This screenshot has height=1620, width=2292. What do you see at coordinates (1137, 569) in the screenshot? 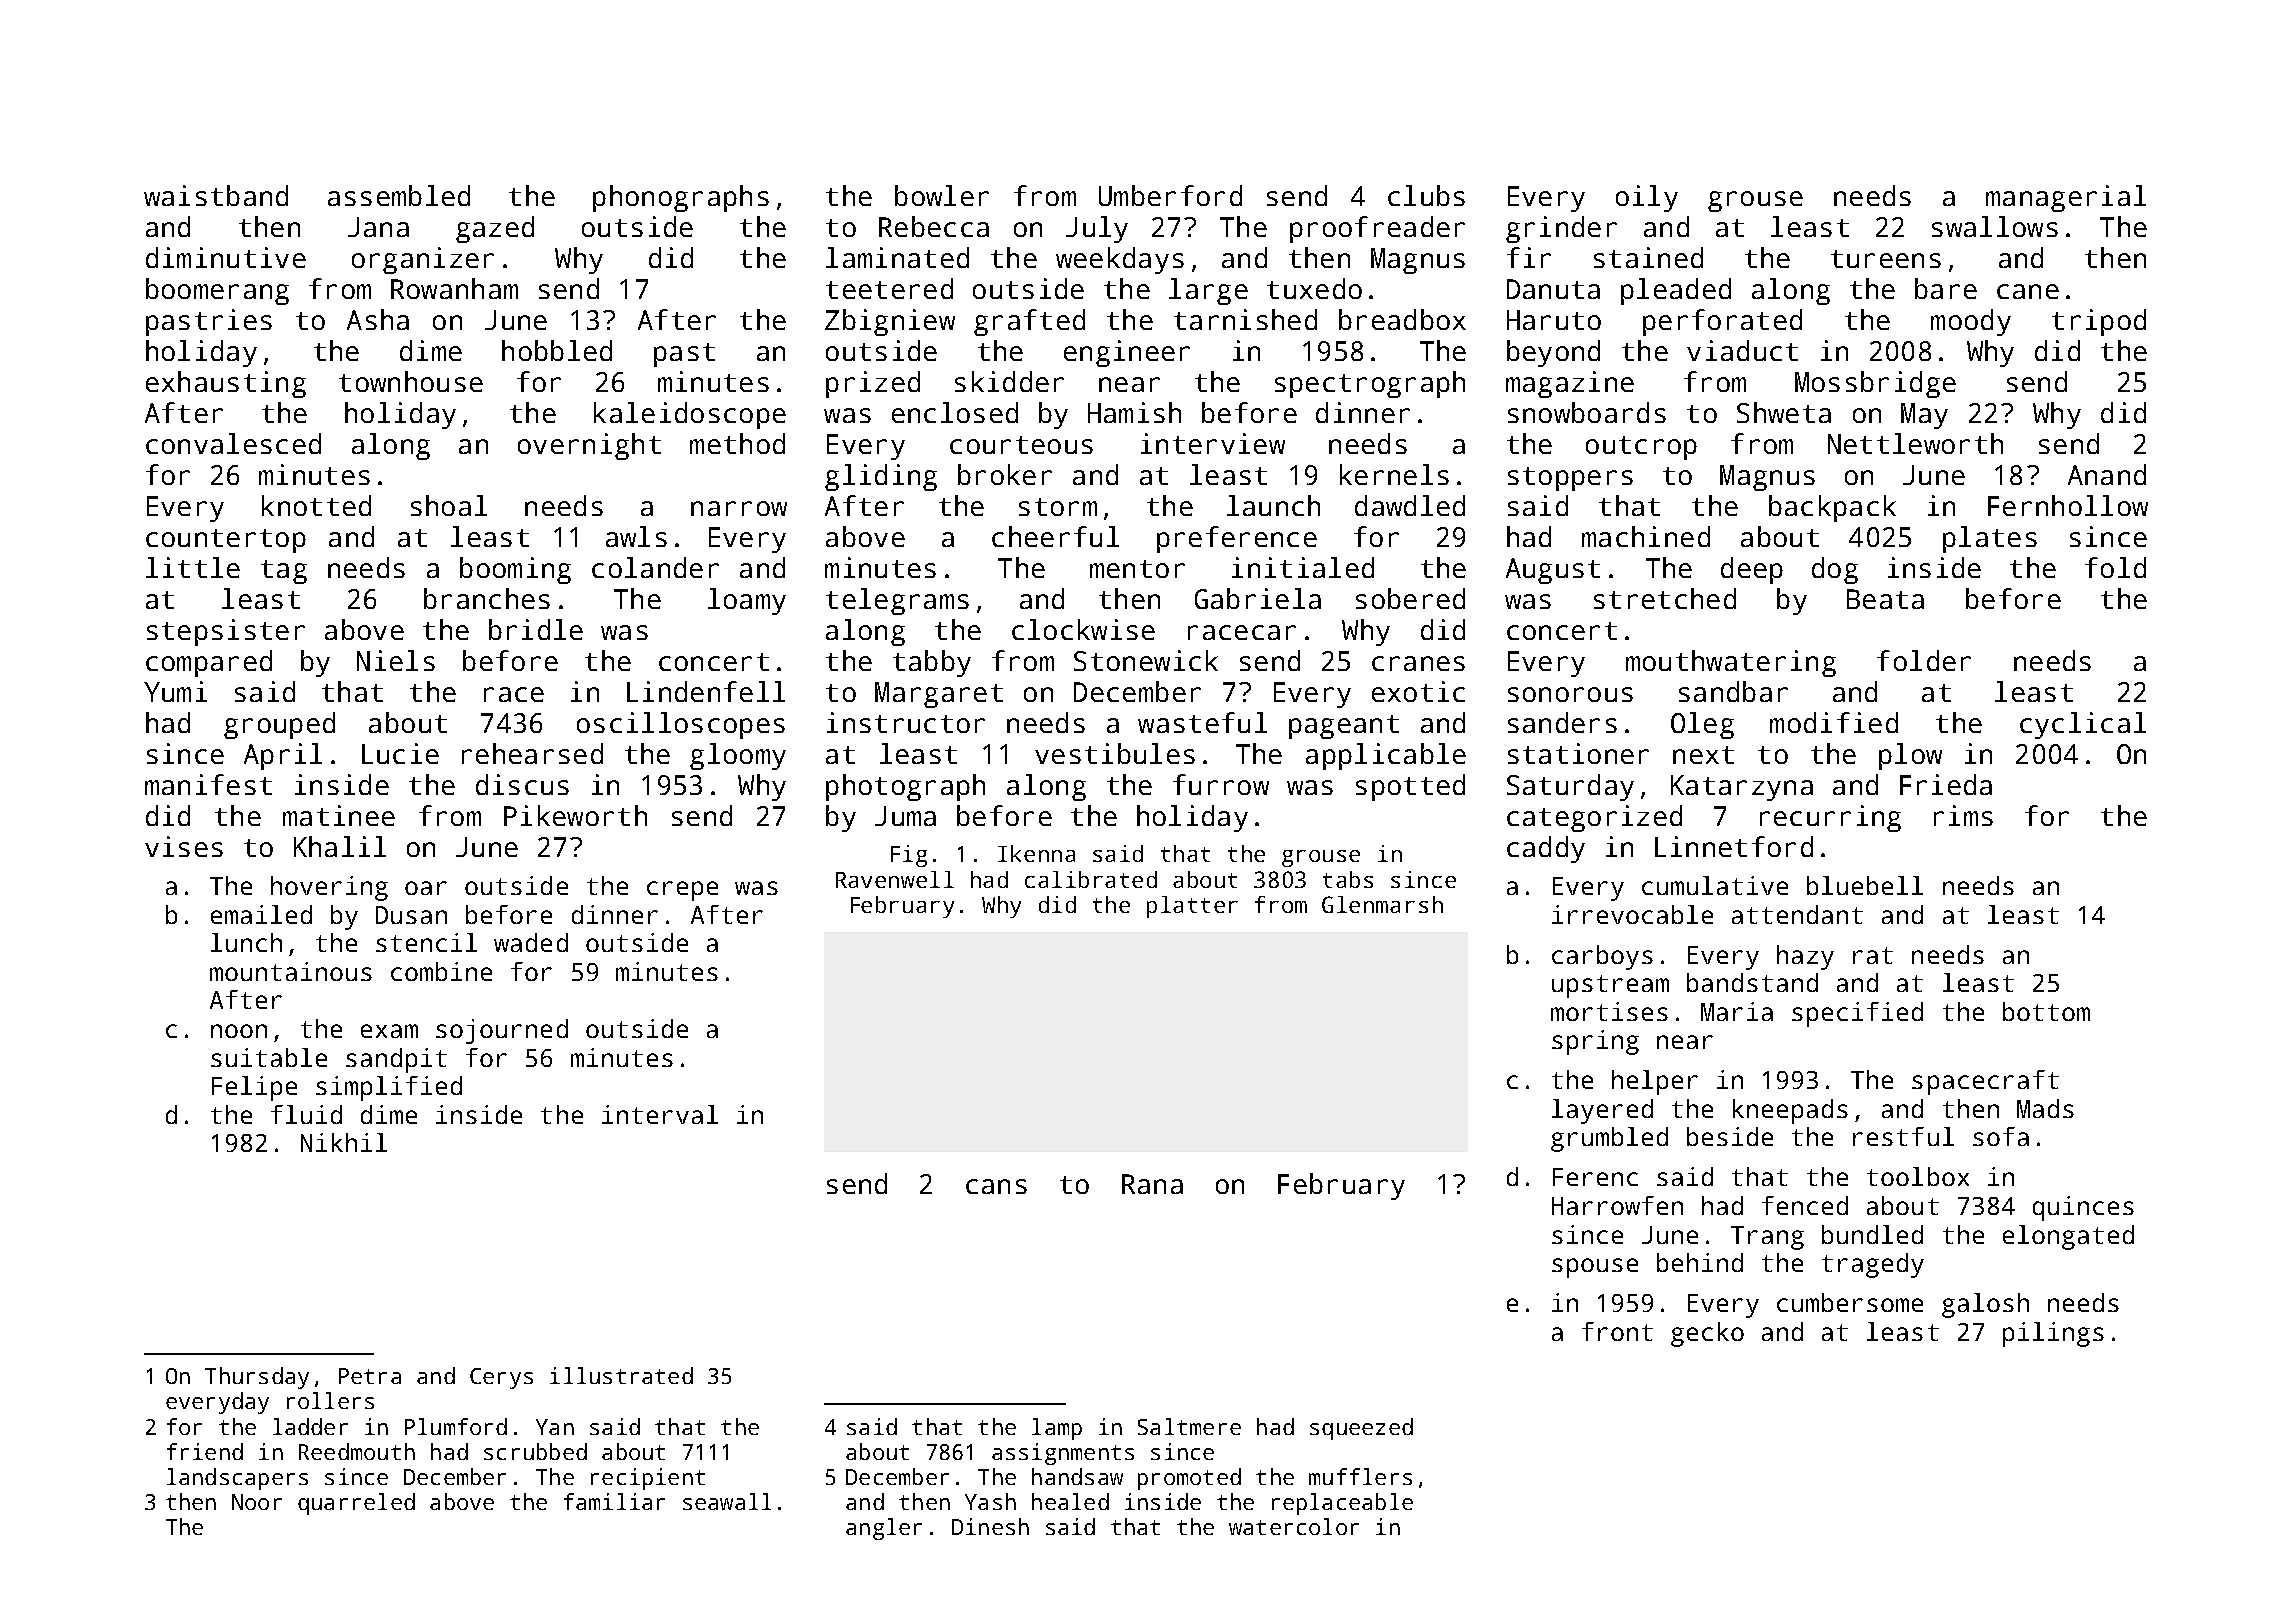
I see `mentor` at bounding box center [1137, 569].
